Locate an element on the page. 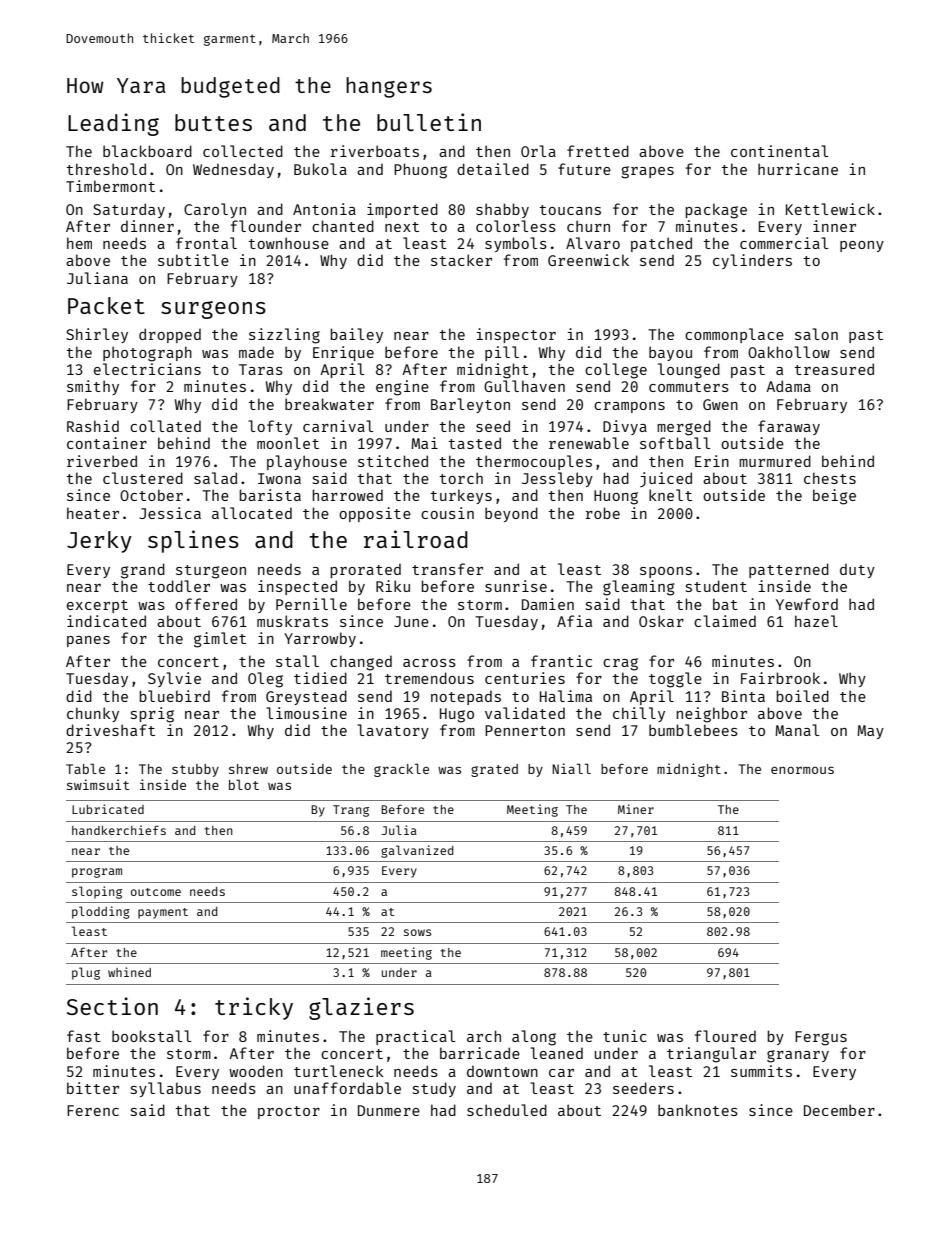 The width and height of the page is (952, 1233). Wednesday is located at coordinates (233, 170).
